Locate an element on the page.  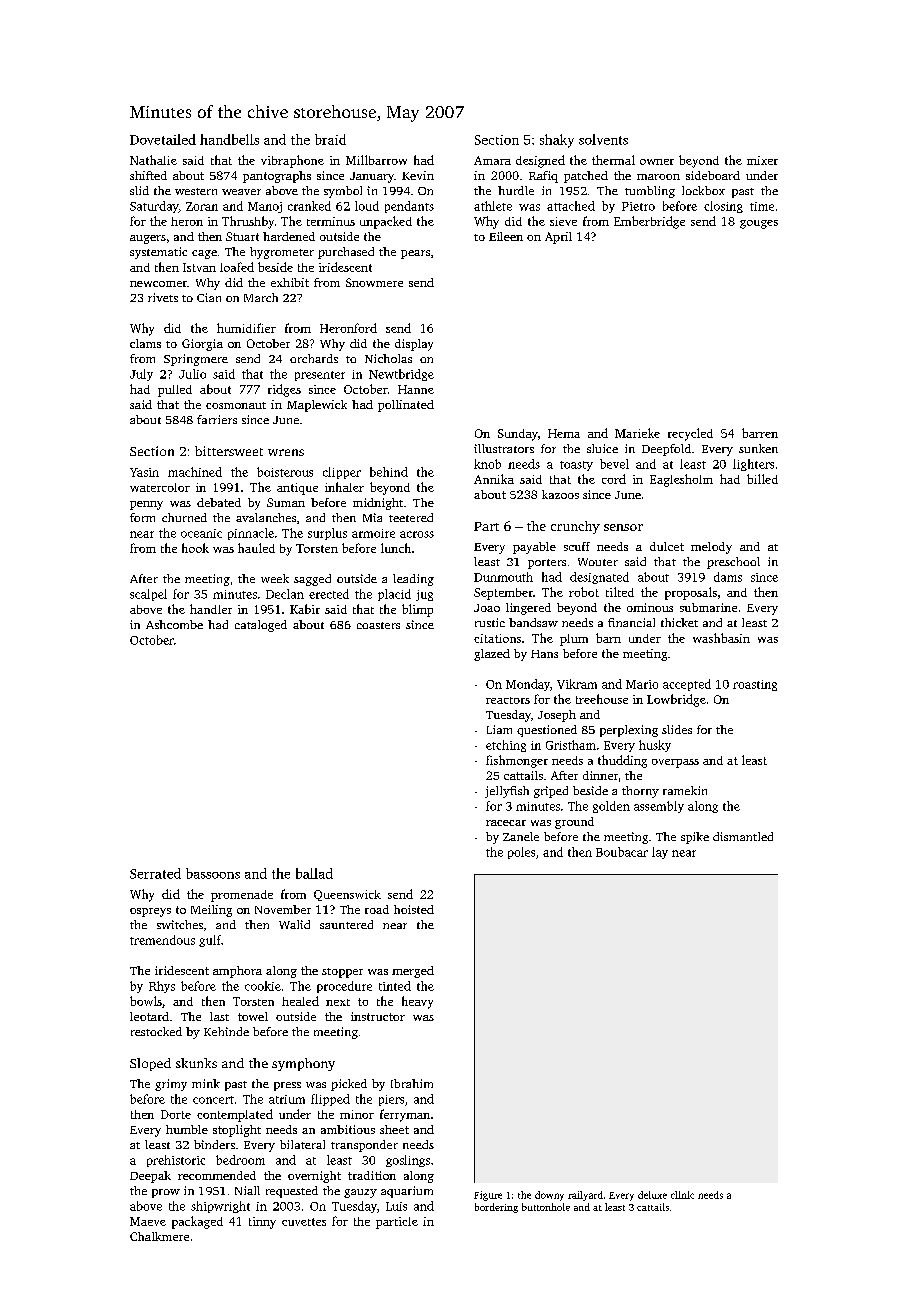
Nicholas is located at coordinates (388, 358).
